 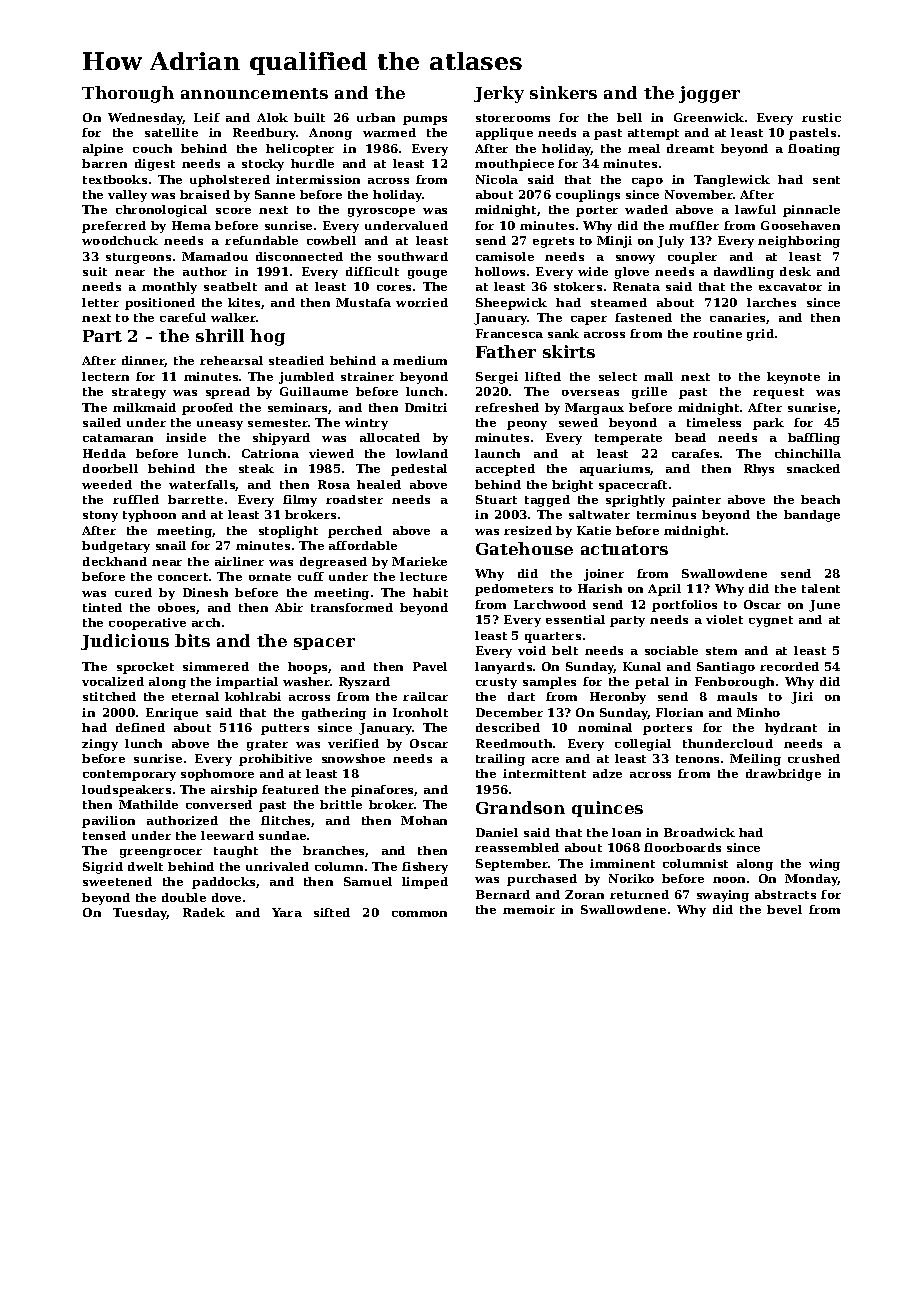 I want to click on talent, so click(x=821, y=588).
